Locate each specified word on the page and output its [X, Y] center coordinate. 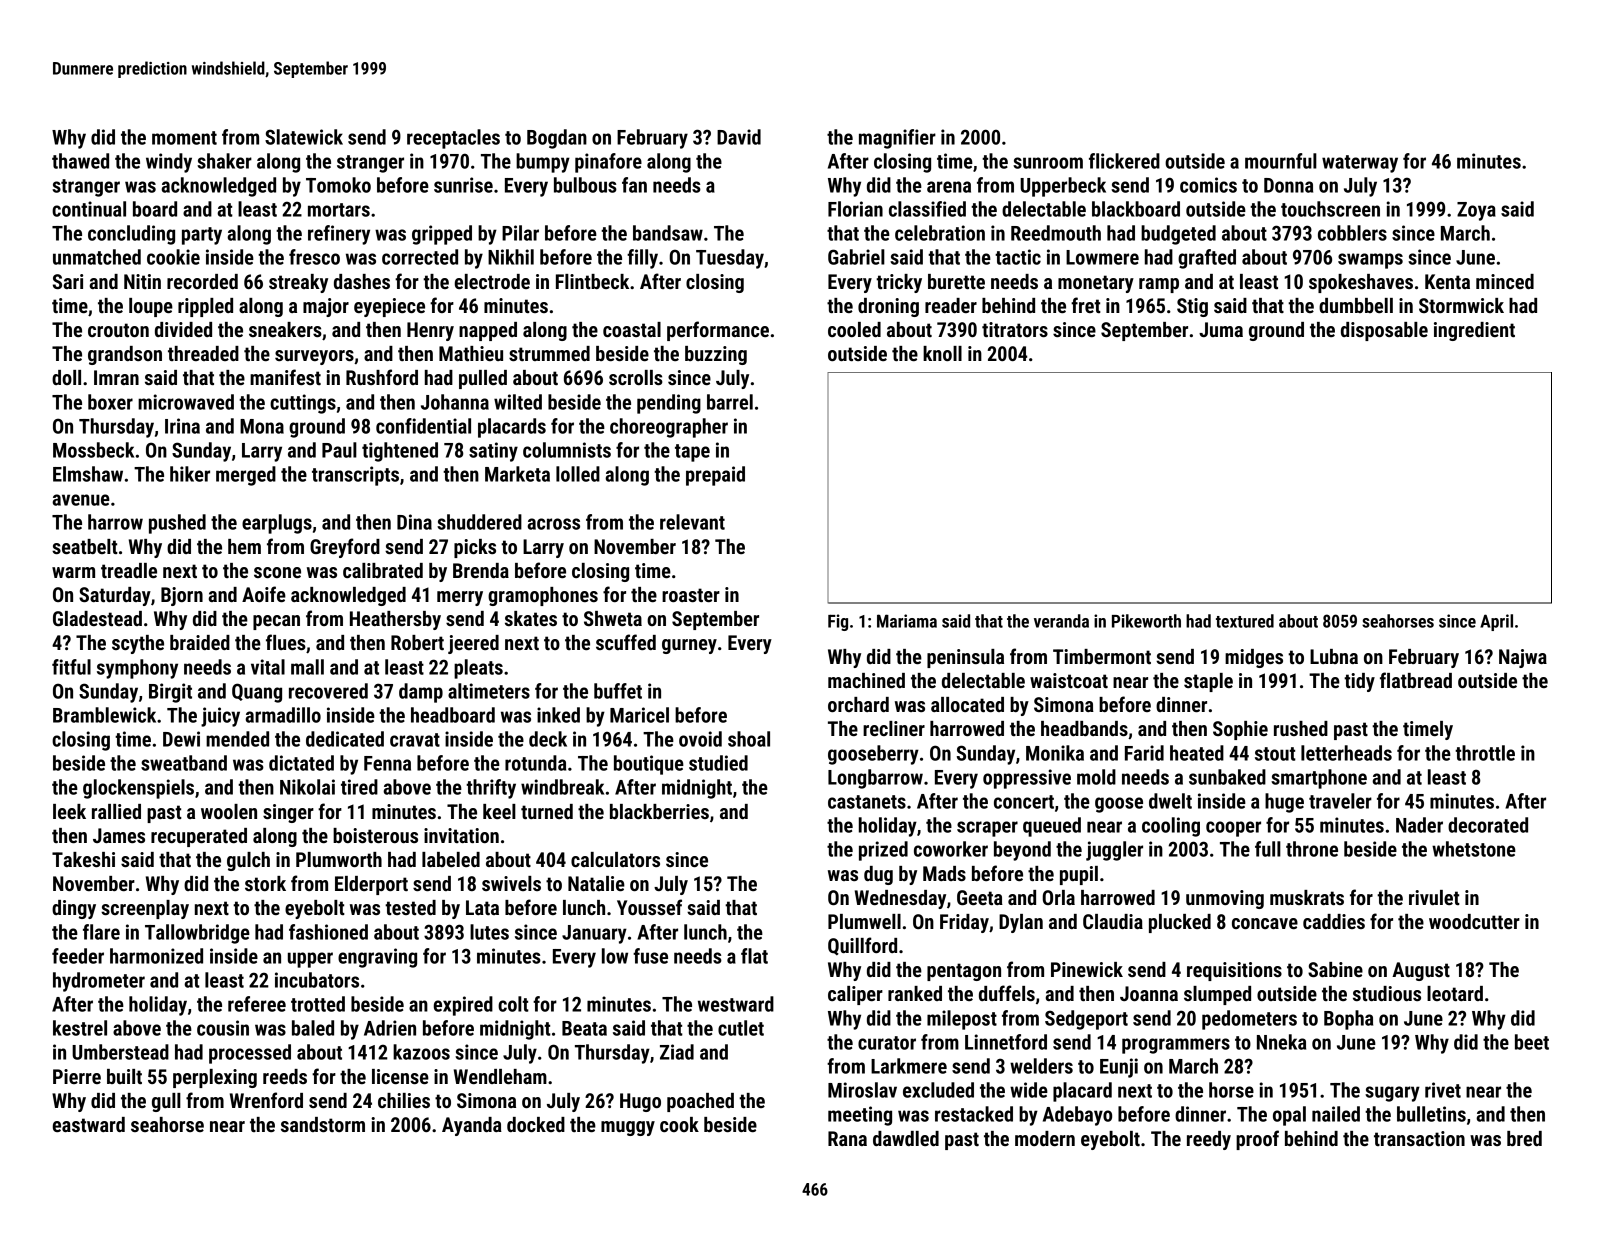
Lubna [1334, 656]
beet [1532, 1042]
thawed [80, 161]
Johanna [455, 402]
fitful [71, 667]
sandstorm [323, 1124]
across [553, 524]
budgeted [1178, 235]
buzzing [716, 355]
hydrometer [99, 982]
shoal [749, 739]
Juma [1221, 329]
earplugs [277, 524]
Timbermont [1102, 656]
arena [949, 187]
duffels [1007, 993]
